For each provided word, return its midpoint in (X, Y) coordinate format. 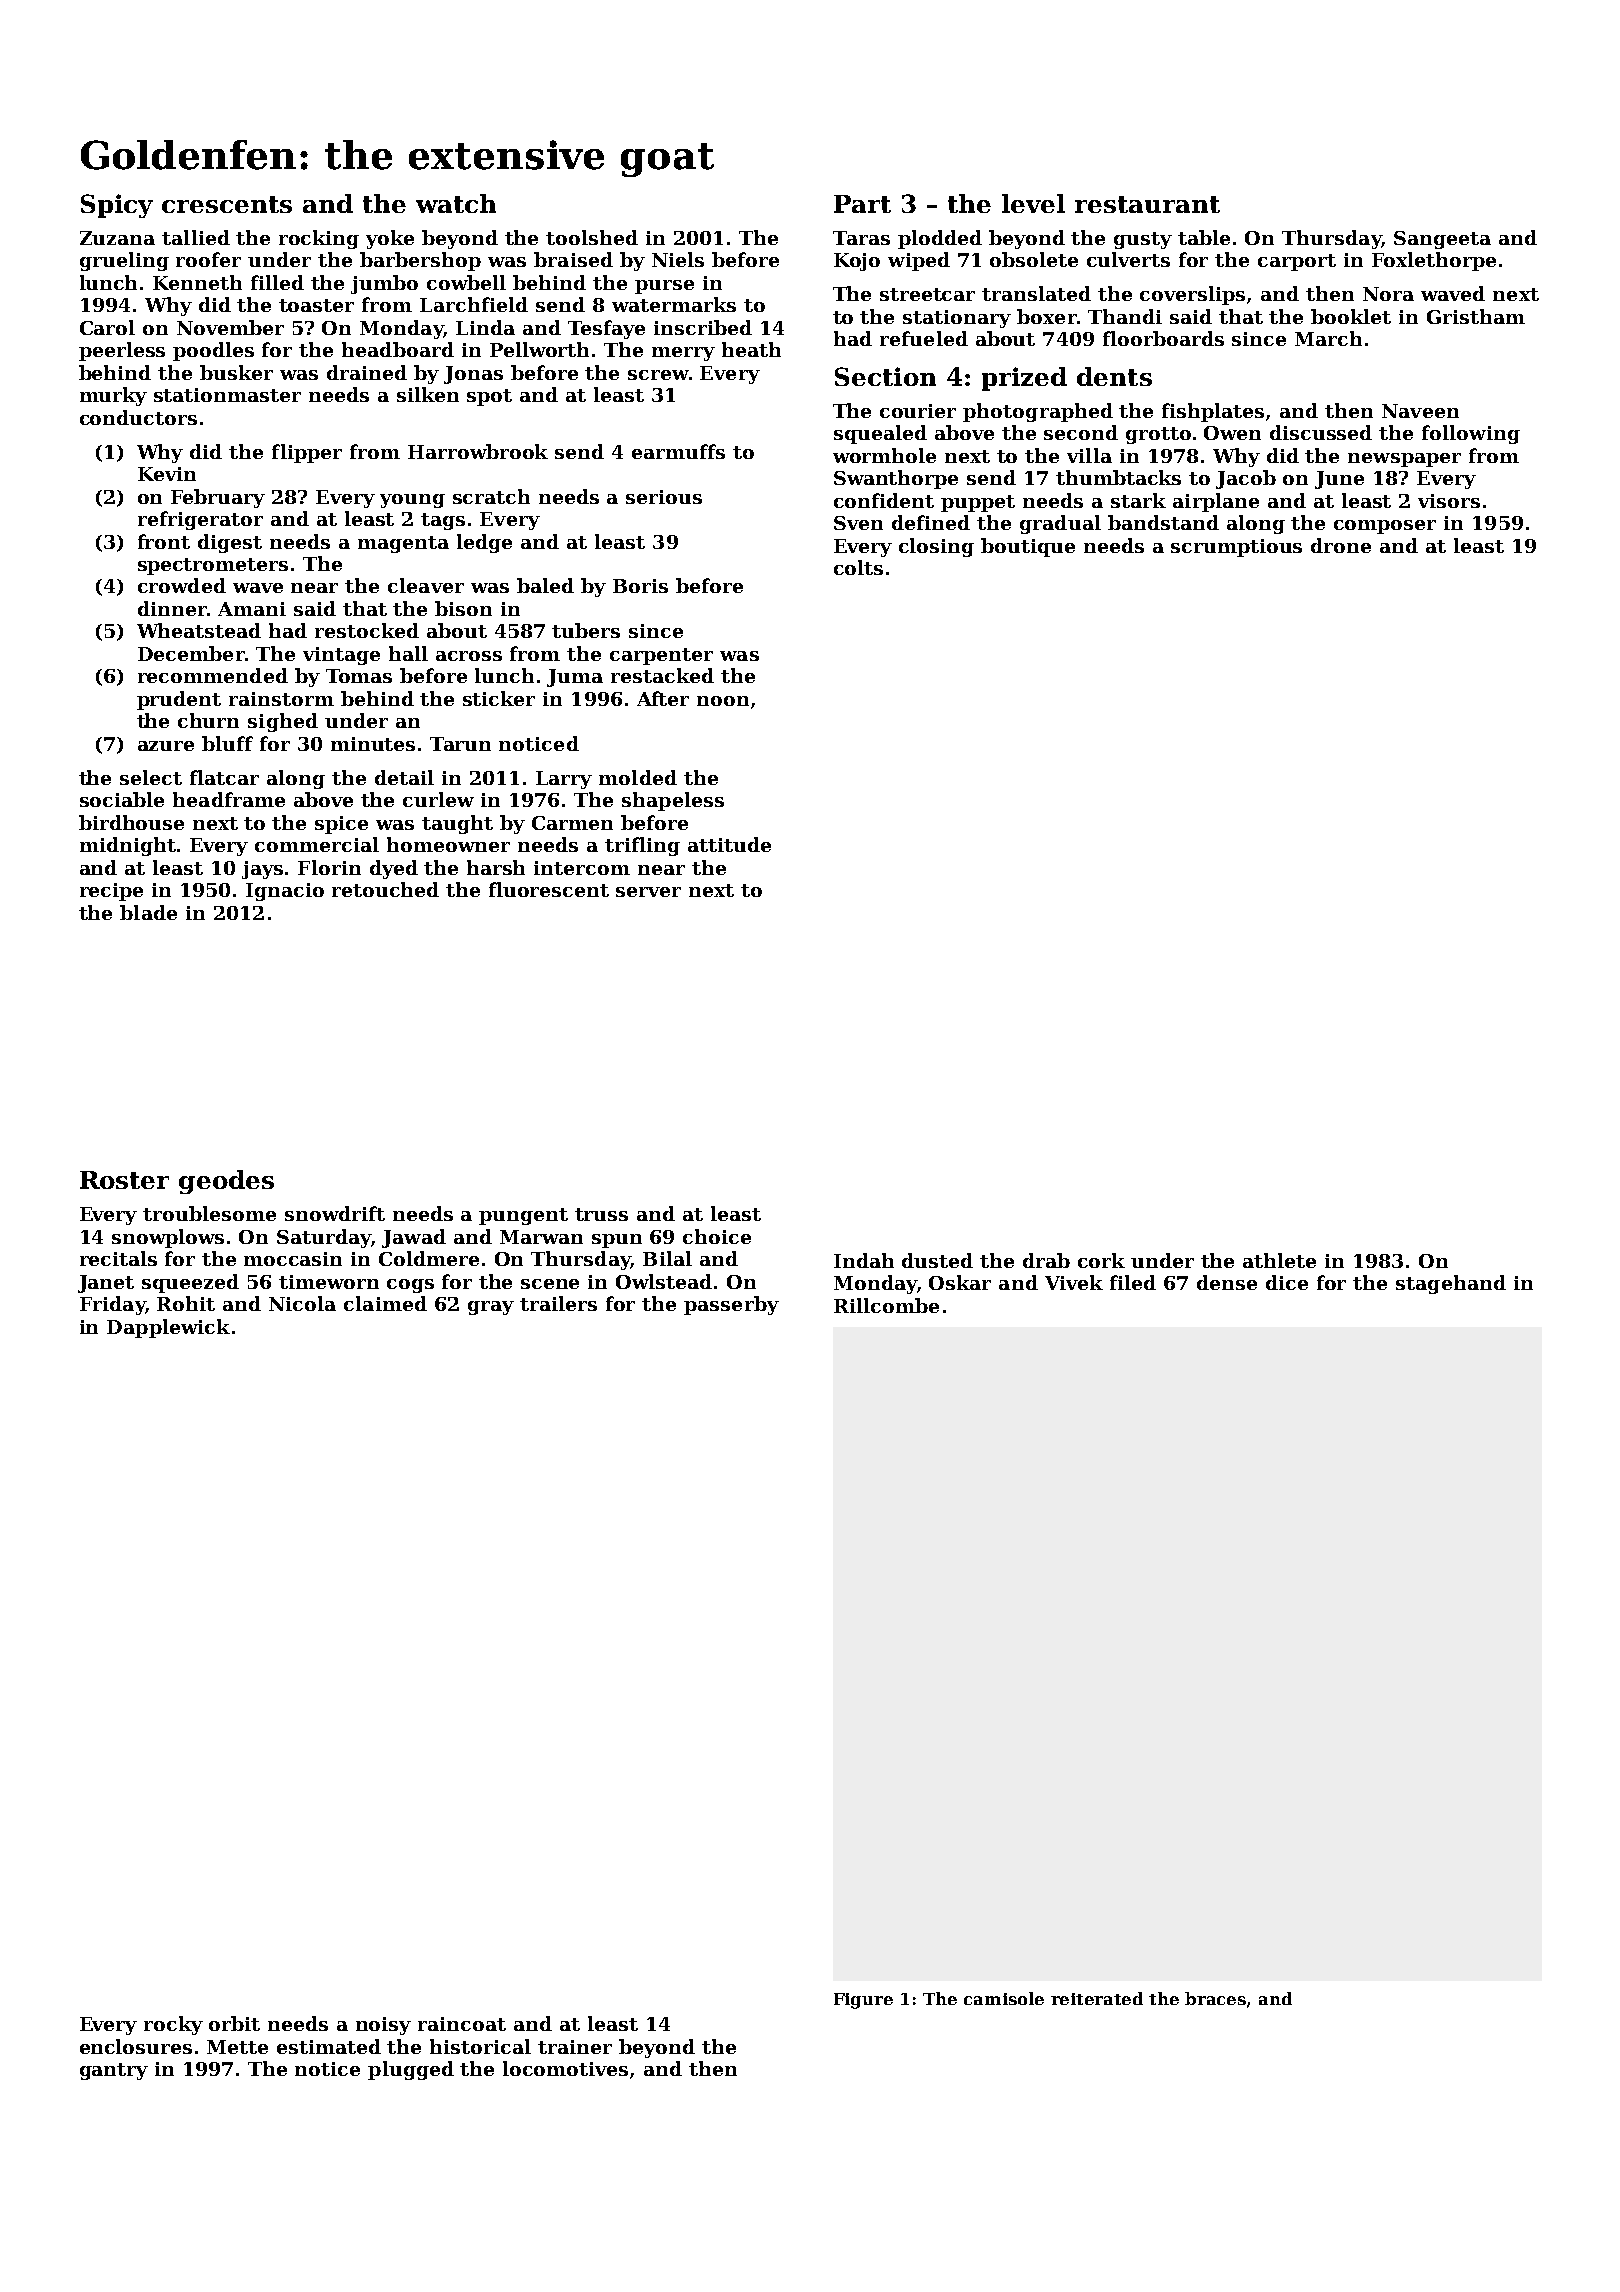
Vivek (1074, 1282)
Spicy (117, 206)
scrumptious (1236, 548)
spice (341, 825)
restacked (662, 675)
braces (1215, 1998)
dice (1287, 1282)
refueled (924, 338)
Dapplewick (168, 1328)
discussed (1321, 432)
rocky (173, 2025)
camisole (1004, 1998)
